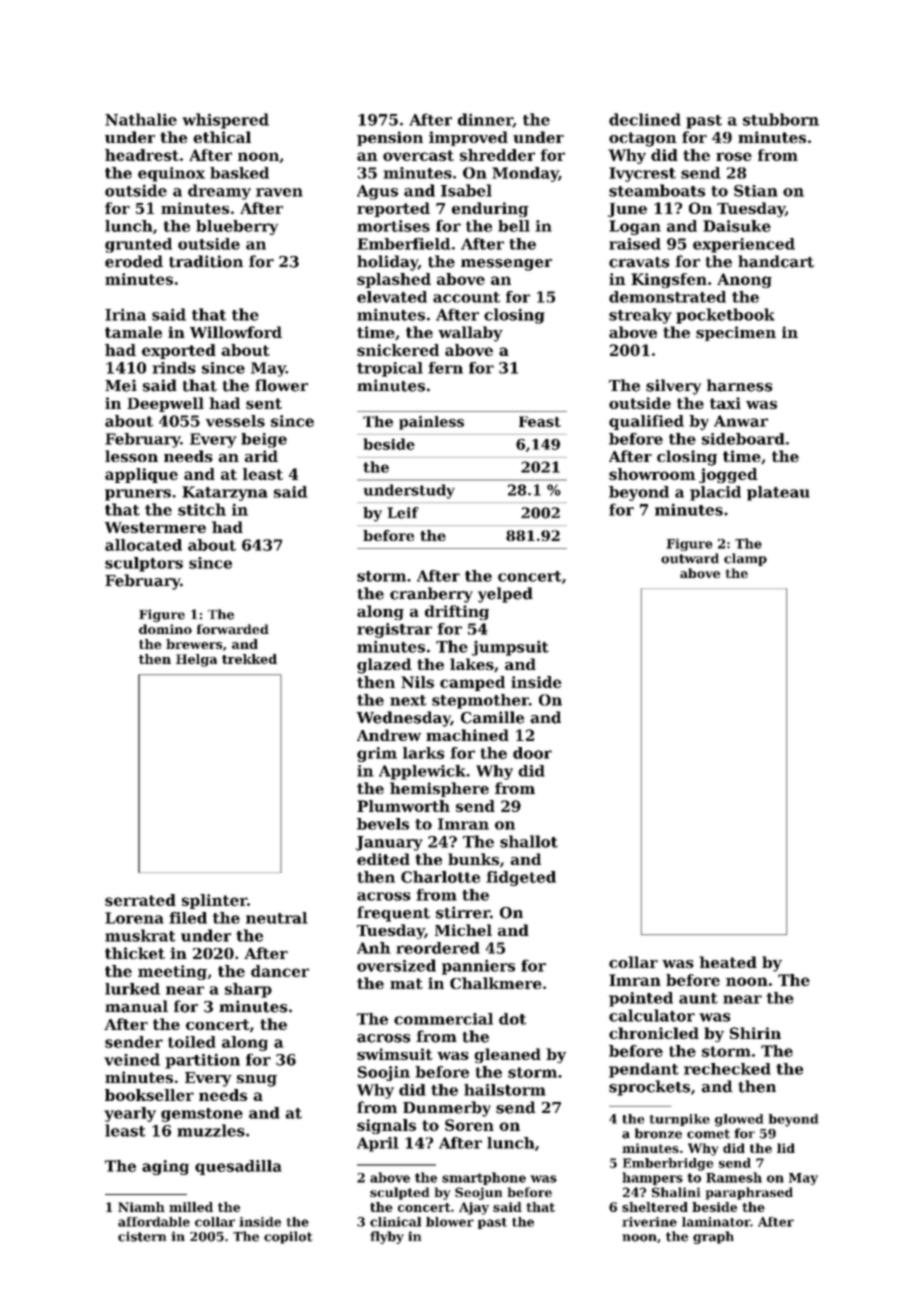 The height and width of the image is (1308, 924). Describe the element at coordinates (141, 119) in the image. I see `Nathalie` at that location.
